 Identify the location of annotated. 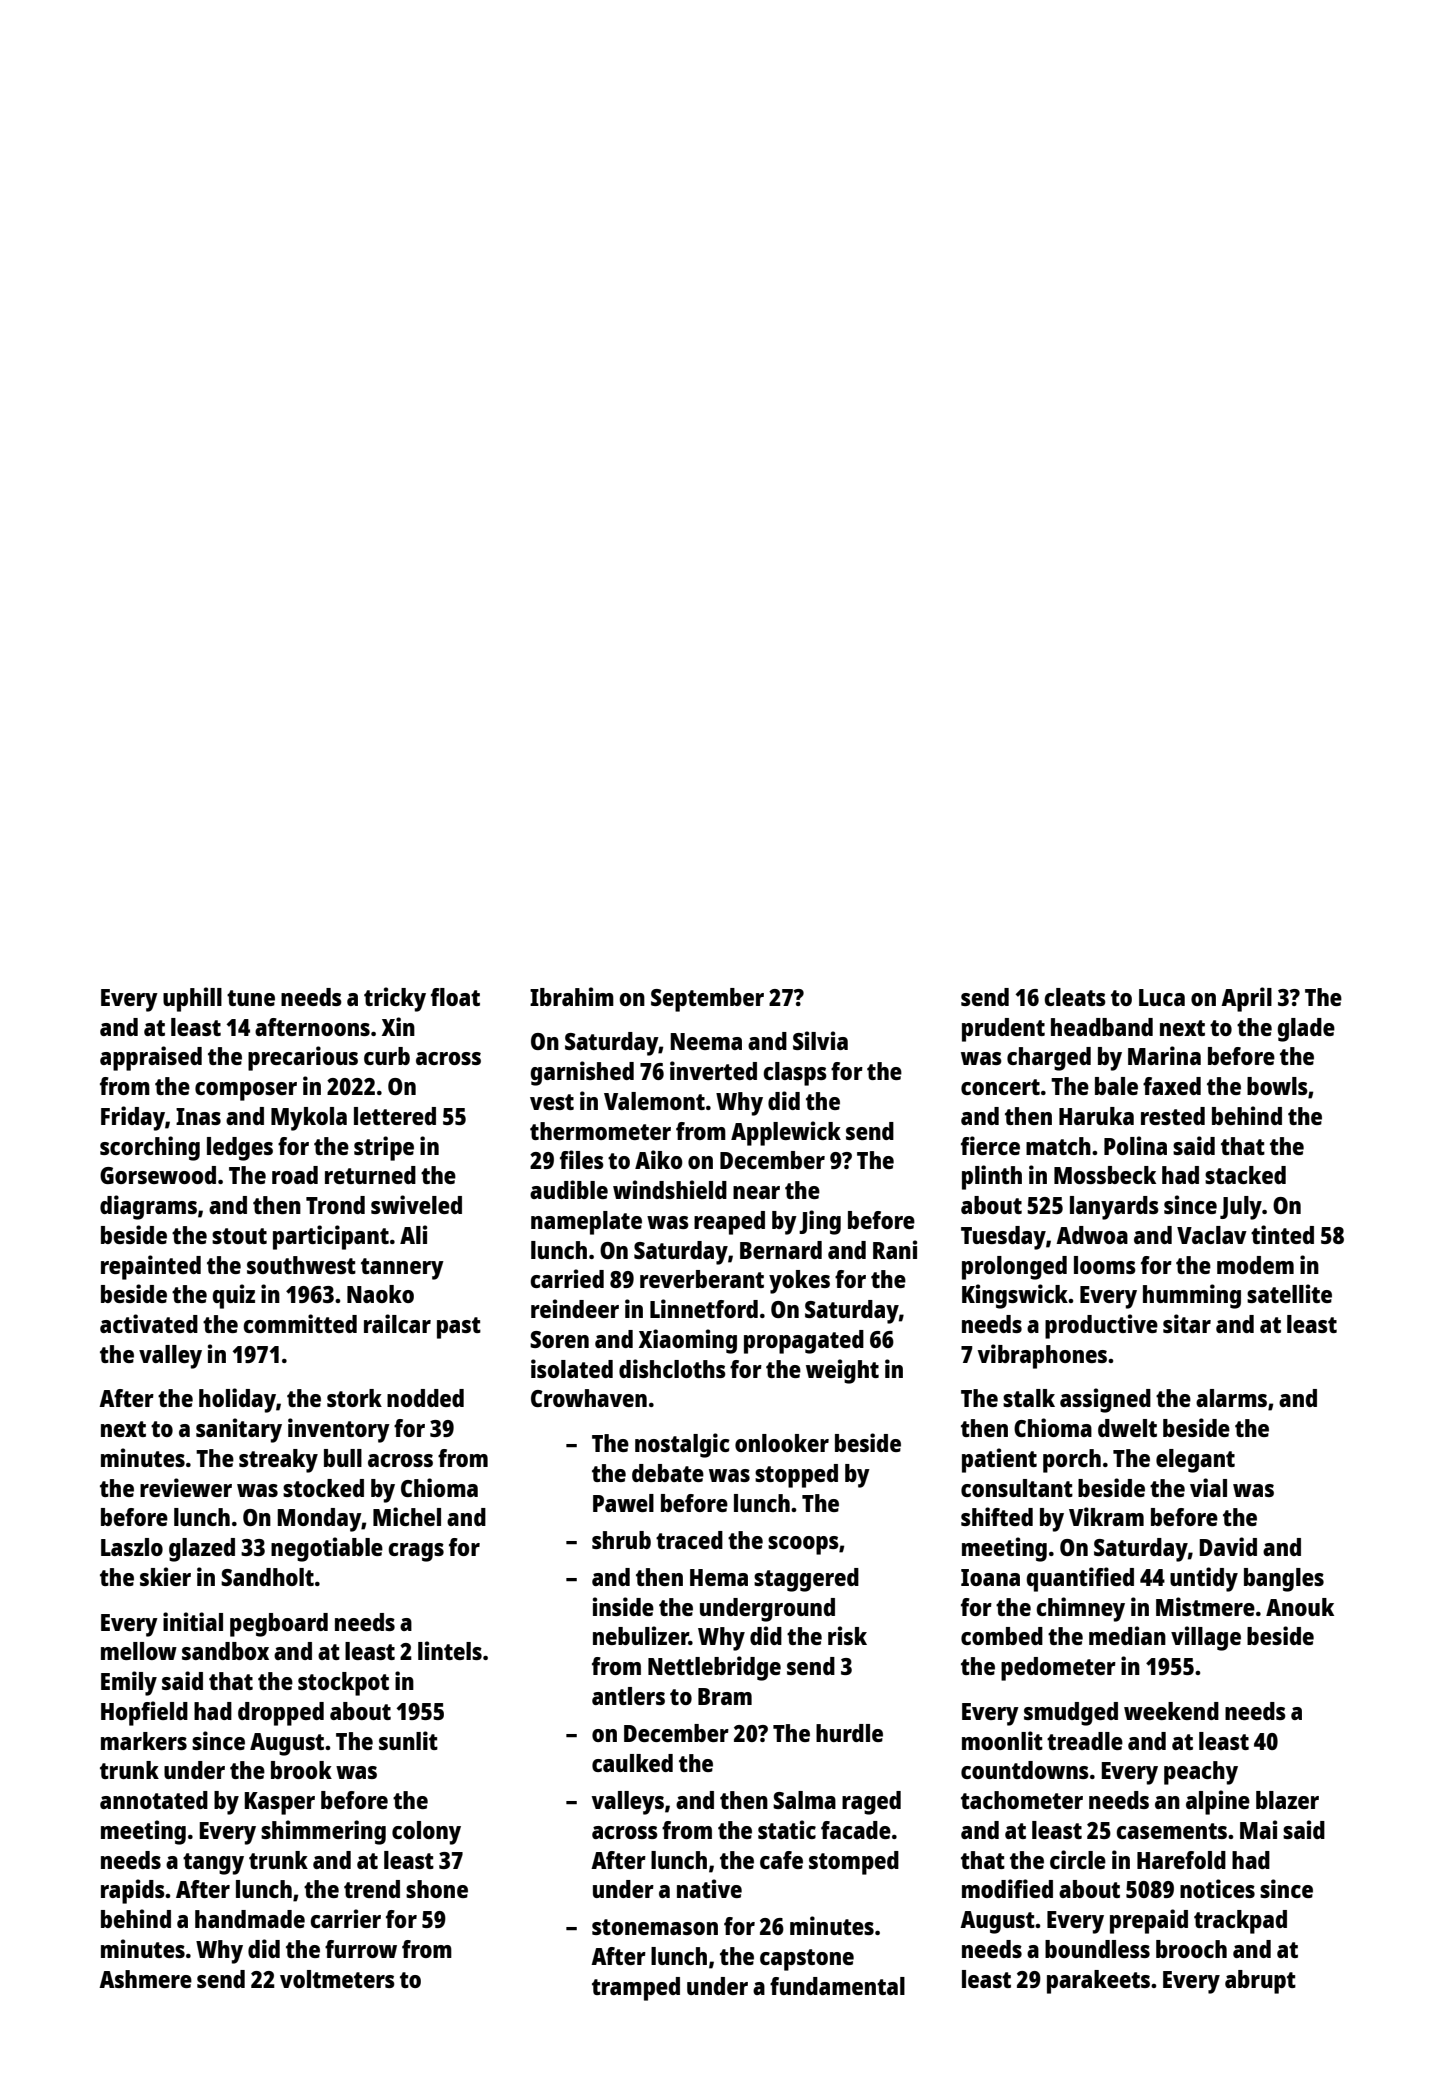
(154, 1800).
